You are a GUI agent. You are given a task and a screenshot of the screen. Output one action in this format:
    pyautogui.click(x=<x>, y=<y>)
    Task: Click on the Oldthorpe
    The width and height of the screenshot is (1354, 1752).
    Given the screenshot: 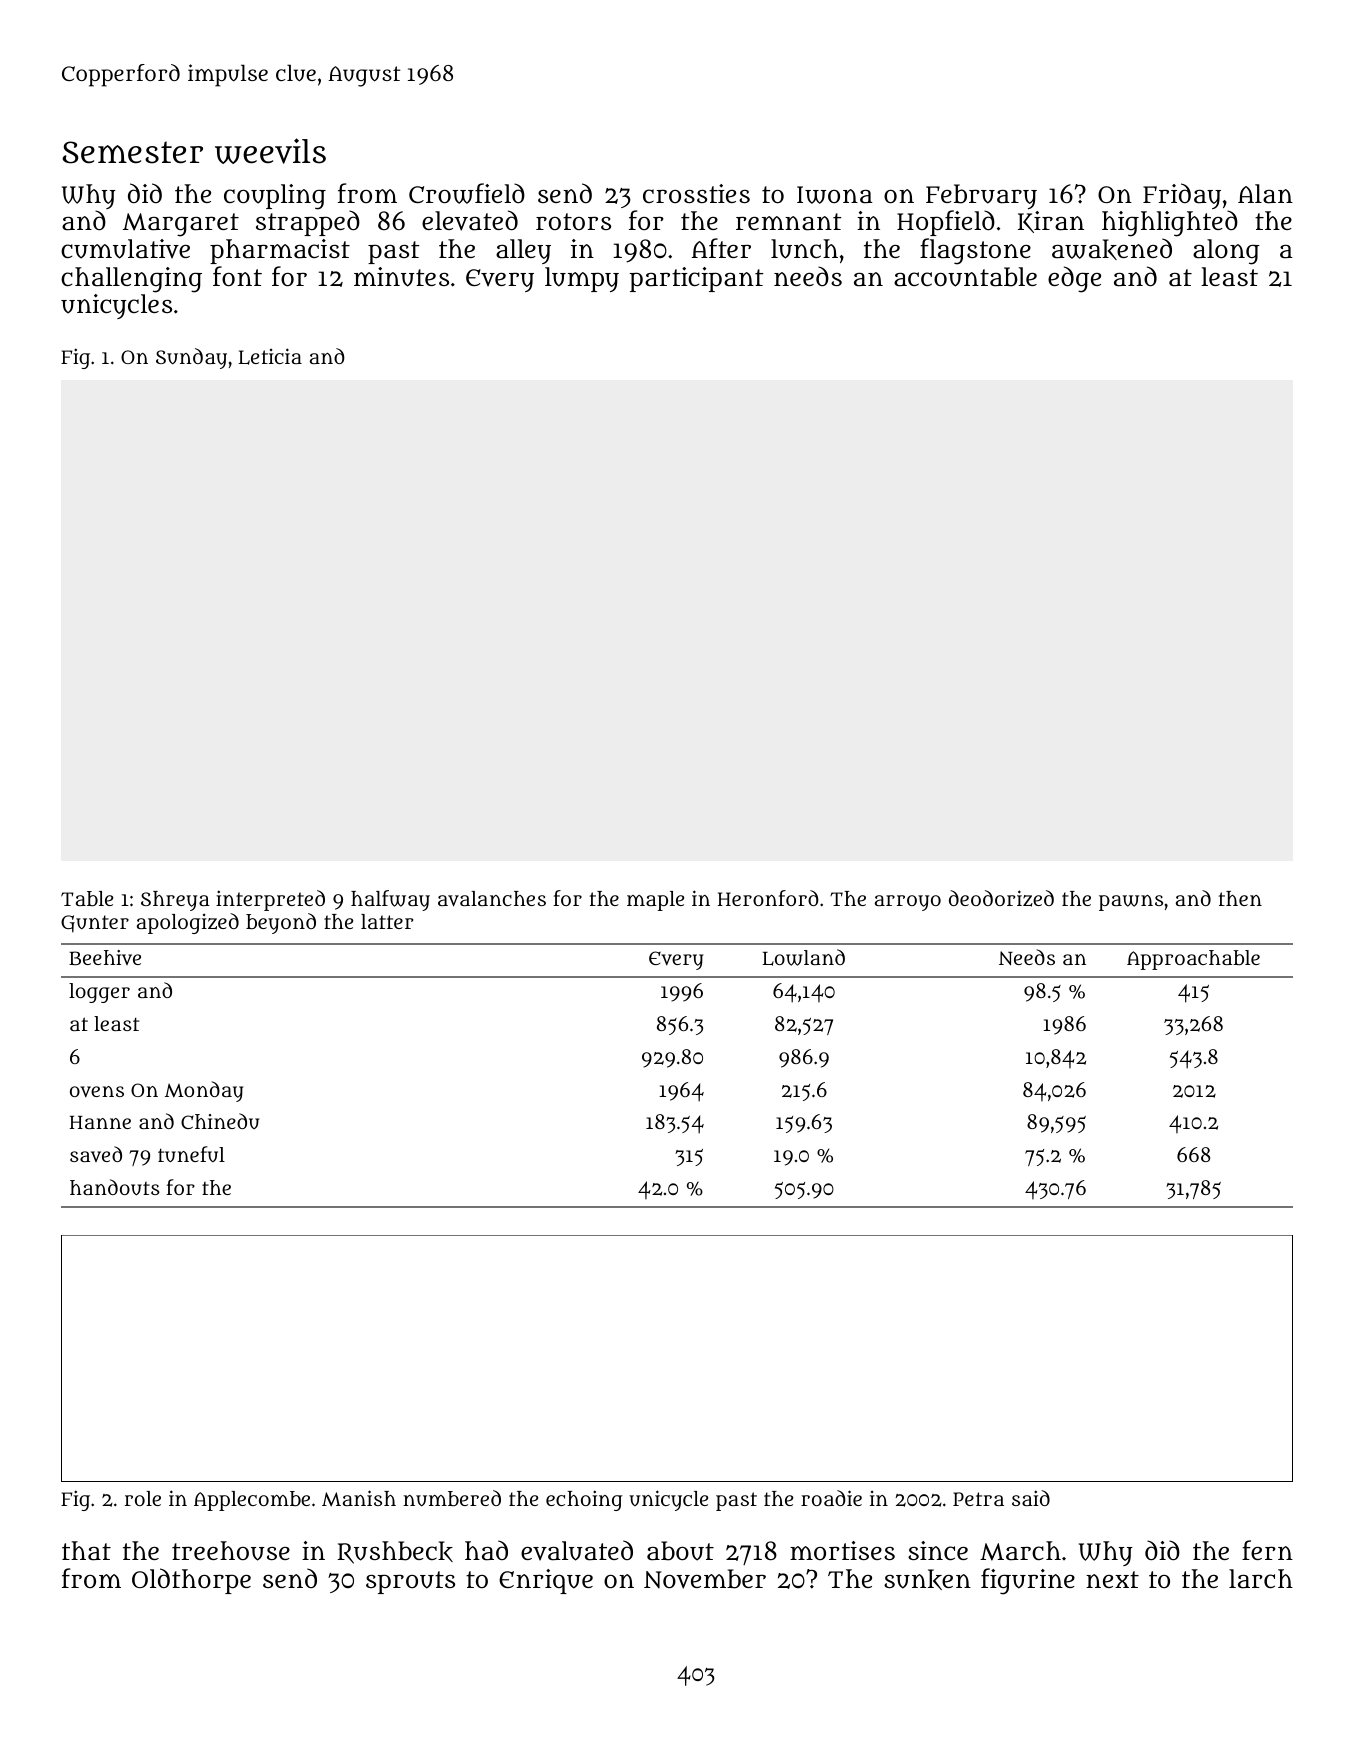 What is the action you would take?
    pyautogui.click(x=191, y=1581)
